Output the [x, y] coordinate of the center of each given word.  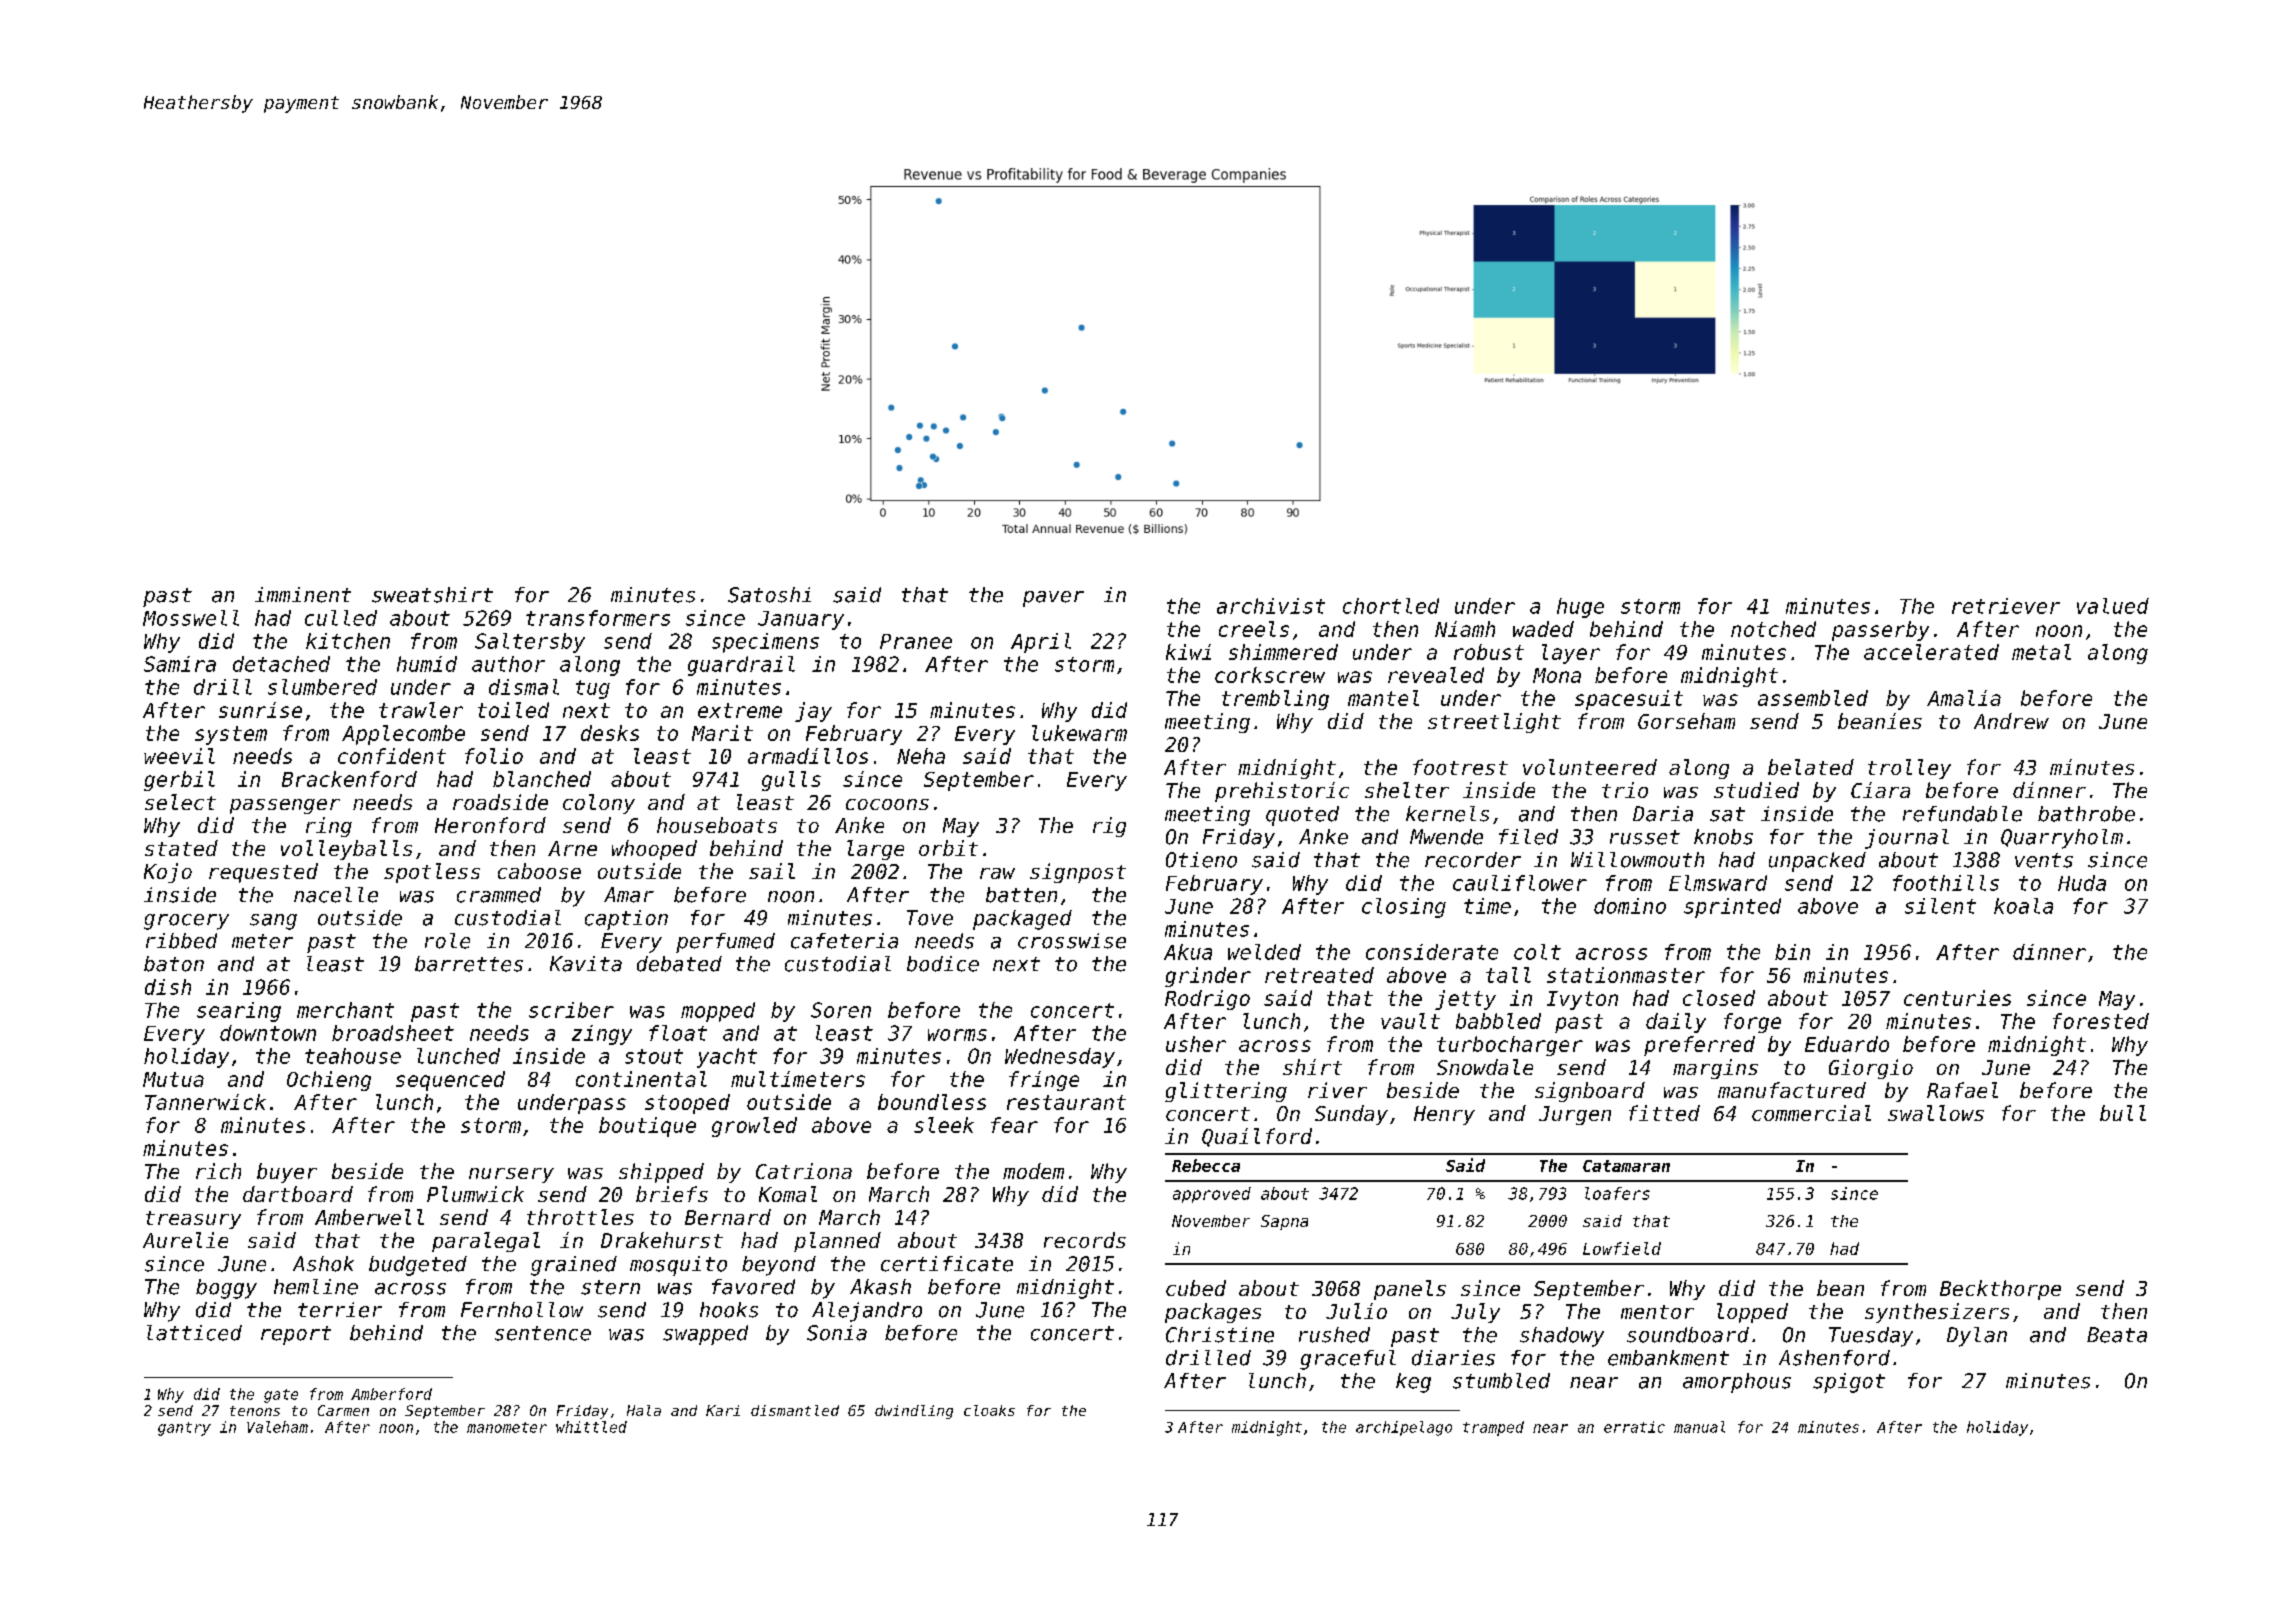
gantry [184, 1429]
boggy [226, 1289]
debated [679, 964]
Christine [1220, 1335]
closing [1404, 908]
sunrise [260, 710]
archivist [1271, 606]
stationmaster [1626, 975]
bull [2123, 1113]
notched [1773, 629]
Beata [2117, 1335]
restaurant [1066, 1102]
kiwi [1188, 652]
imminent [303, 595]
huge [1580, 608]
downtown [268, 1033]
